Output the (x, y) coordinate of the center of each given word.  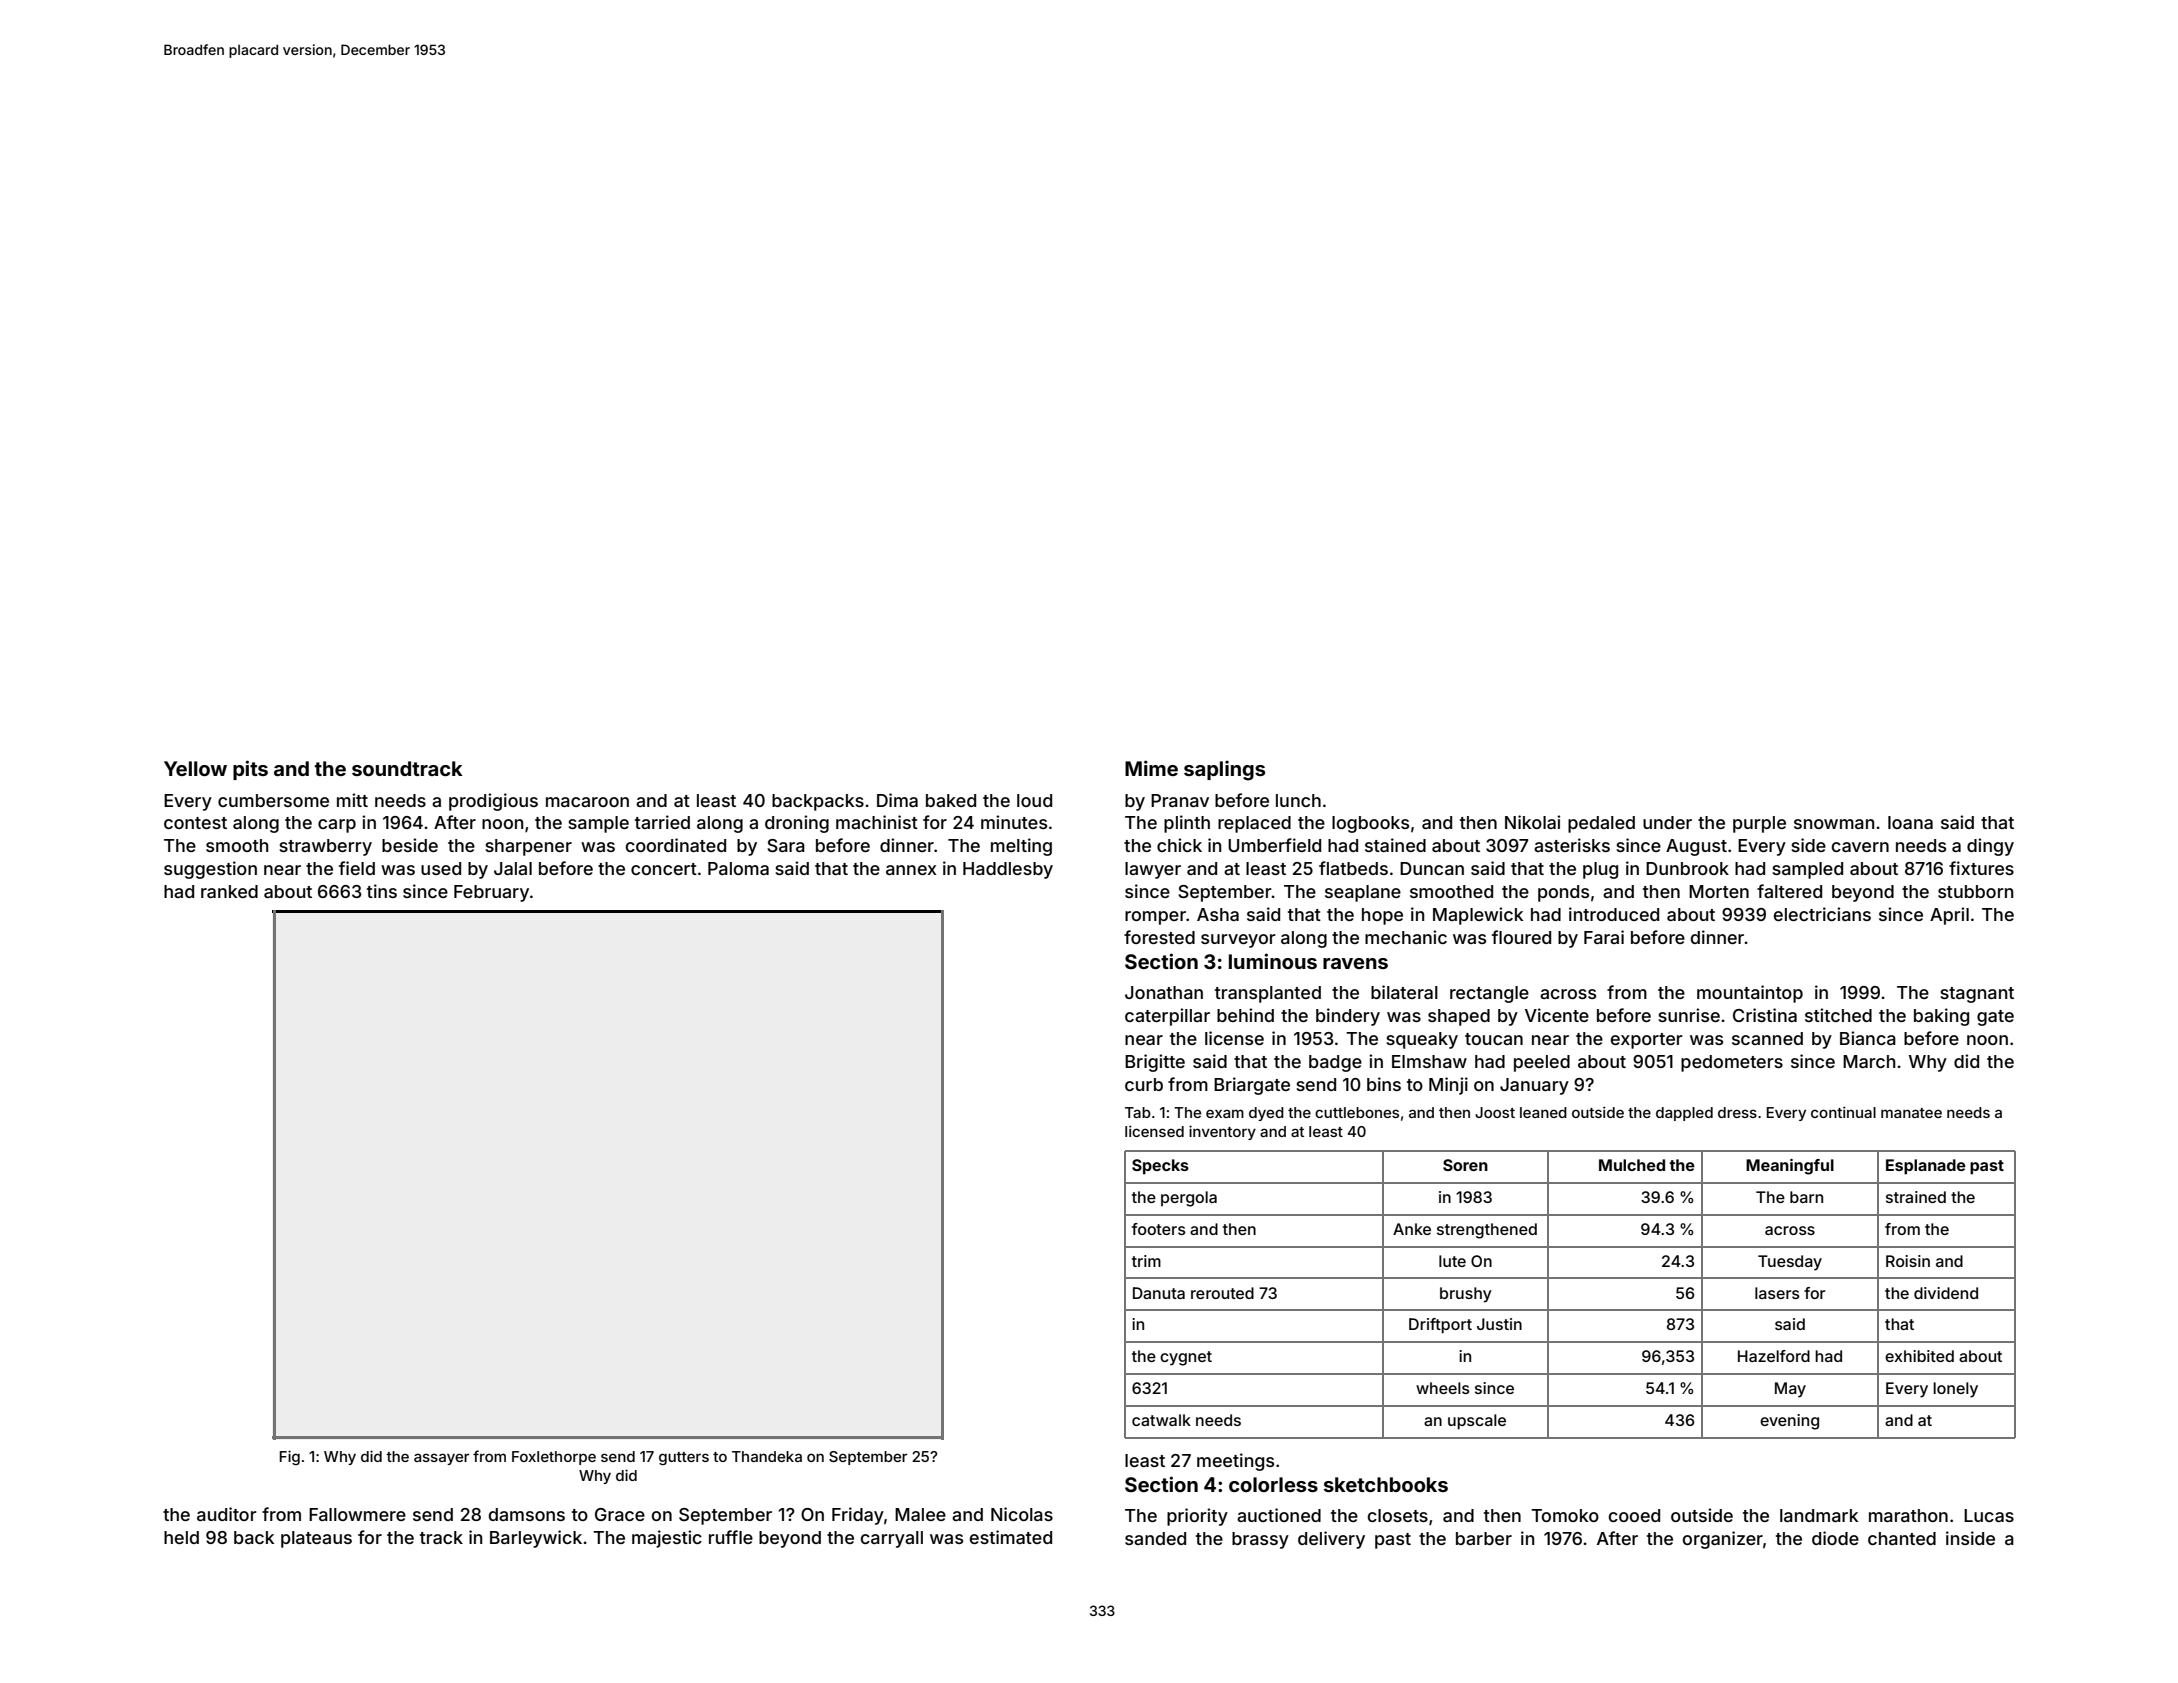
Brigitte (1155, 1063)
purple (1759, 824)
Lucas (1989, 1515)
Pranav (1180, 800)
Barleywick (536, 1539)
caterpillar (1167, 1017)
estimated (1011, 1537)
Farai (1604, 937)
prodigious (493, 802)
